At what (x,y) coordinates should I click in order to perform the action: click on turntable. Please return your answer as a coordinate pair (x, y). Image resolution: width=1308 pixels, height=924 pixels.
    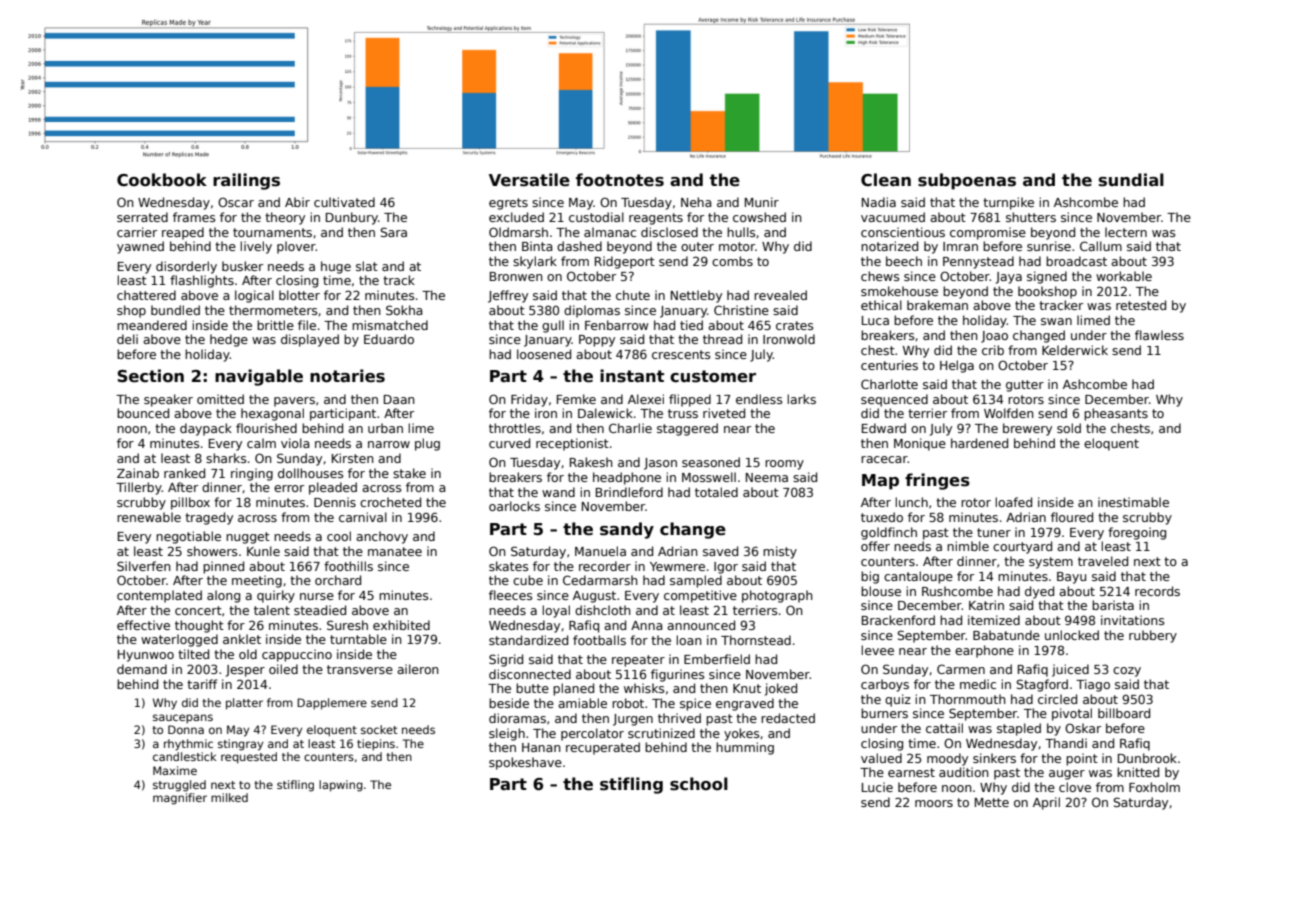
    Looking at the image, I should click on (358, 639).
